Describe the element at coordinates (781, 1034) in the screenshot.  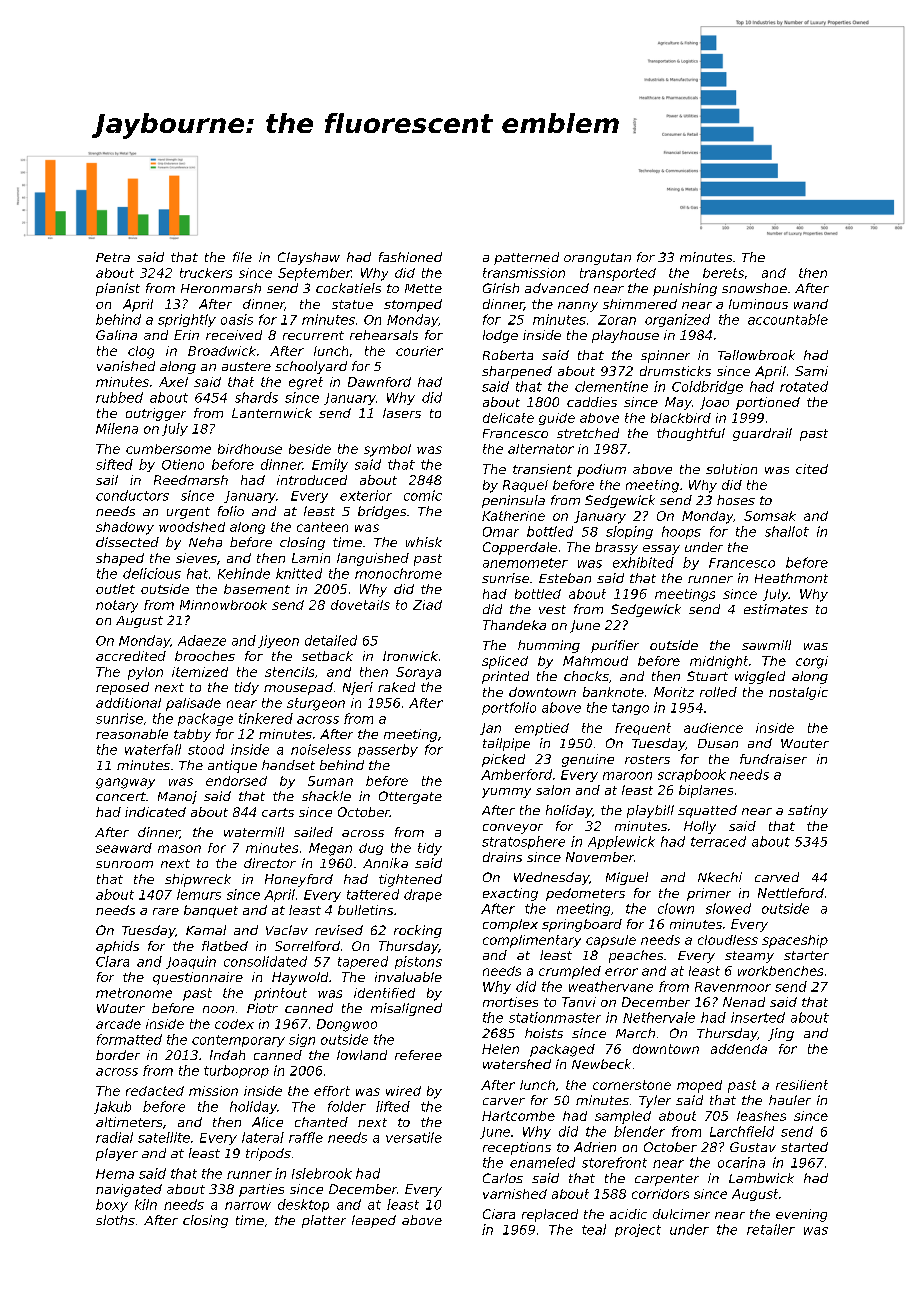
I see `Jing` at that location.
